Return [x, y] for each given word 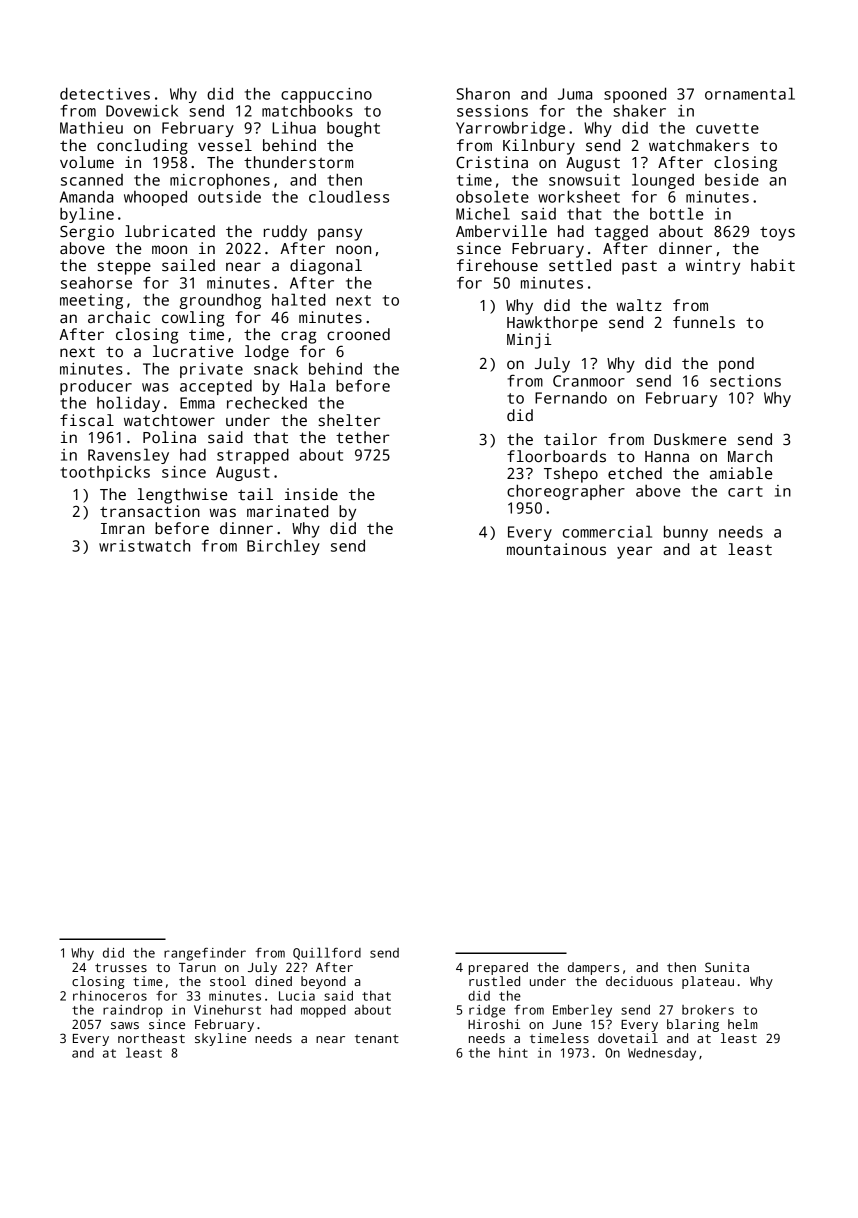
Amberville [501, 231]
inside [311, 494]
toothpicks [105, 473]
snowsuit [584, 180]
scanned [92, 180]
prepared [498, 968]
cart [745, 491]
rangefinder [205, 954]
